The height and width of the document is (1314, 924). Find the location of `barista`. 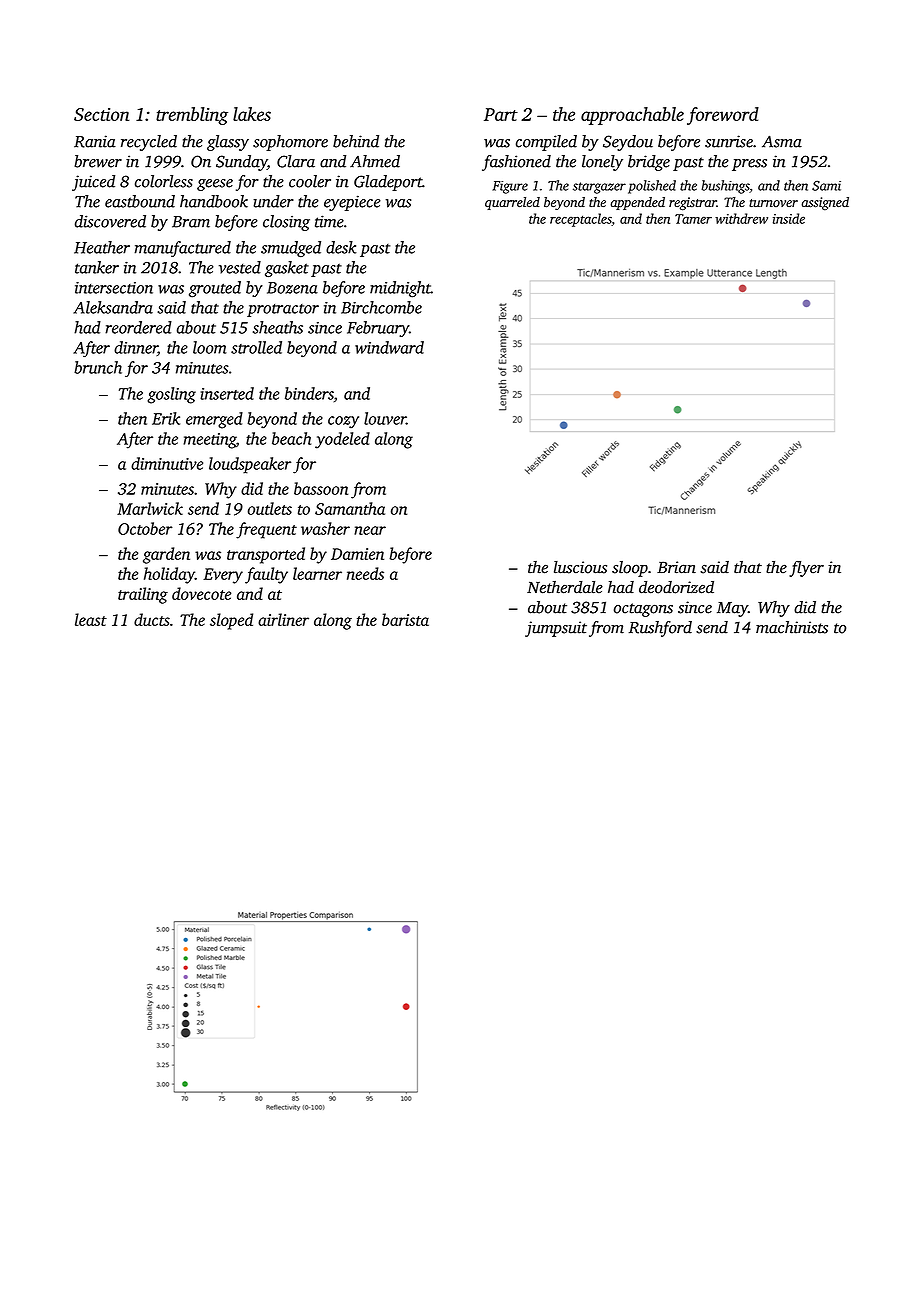

barista is located at coordinates (405, 619).
